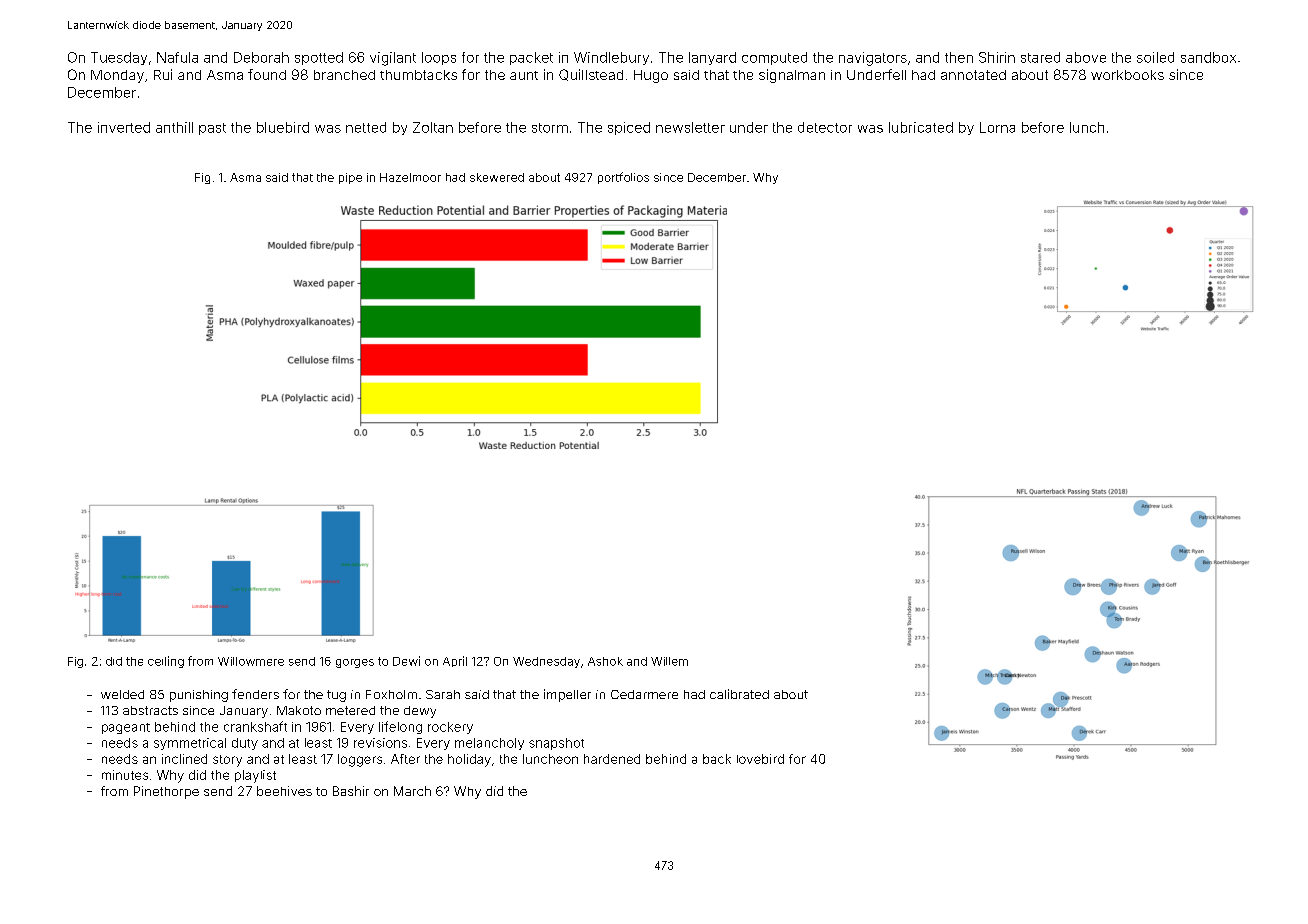  What do you see at coordinates (623, 178) in the screenshot?
I see `portfolios` at bounding box center [623, 178].
